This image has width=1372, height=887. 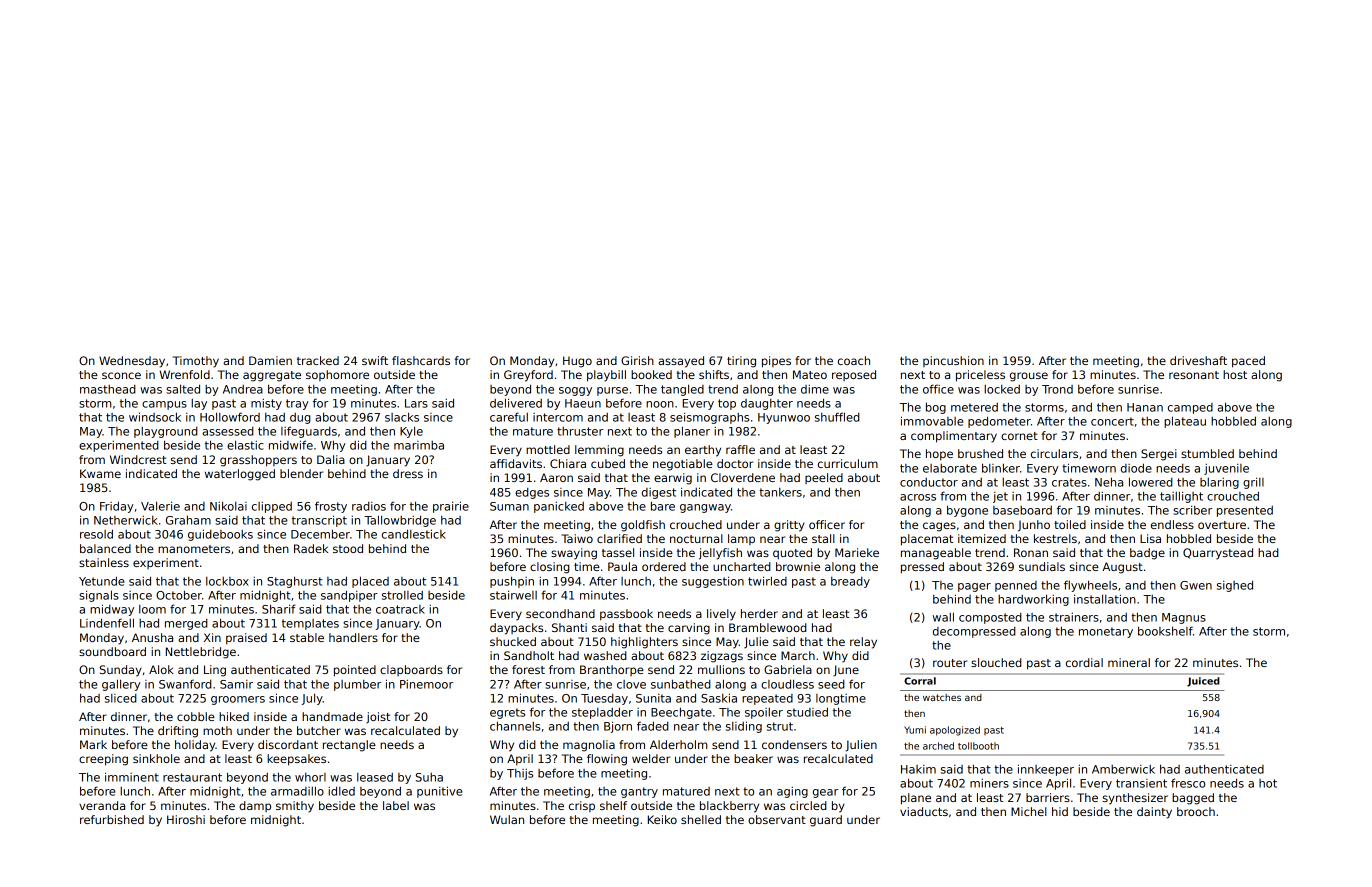 I want to click on shelled, so click(x=701, y=819).
